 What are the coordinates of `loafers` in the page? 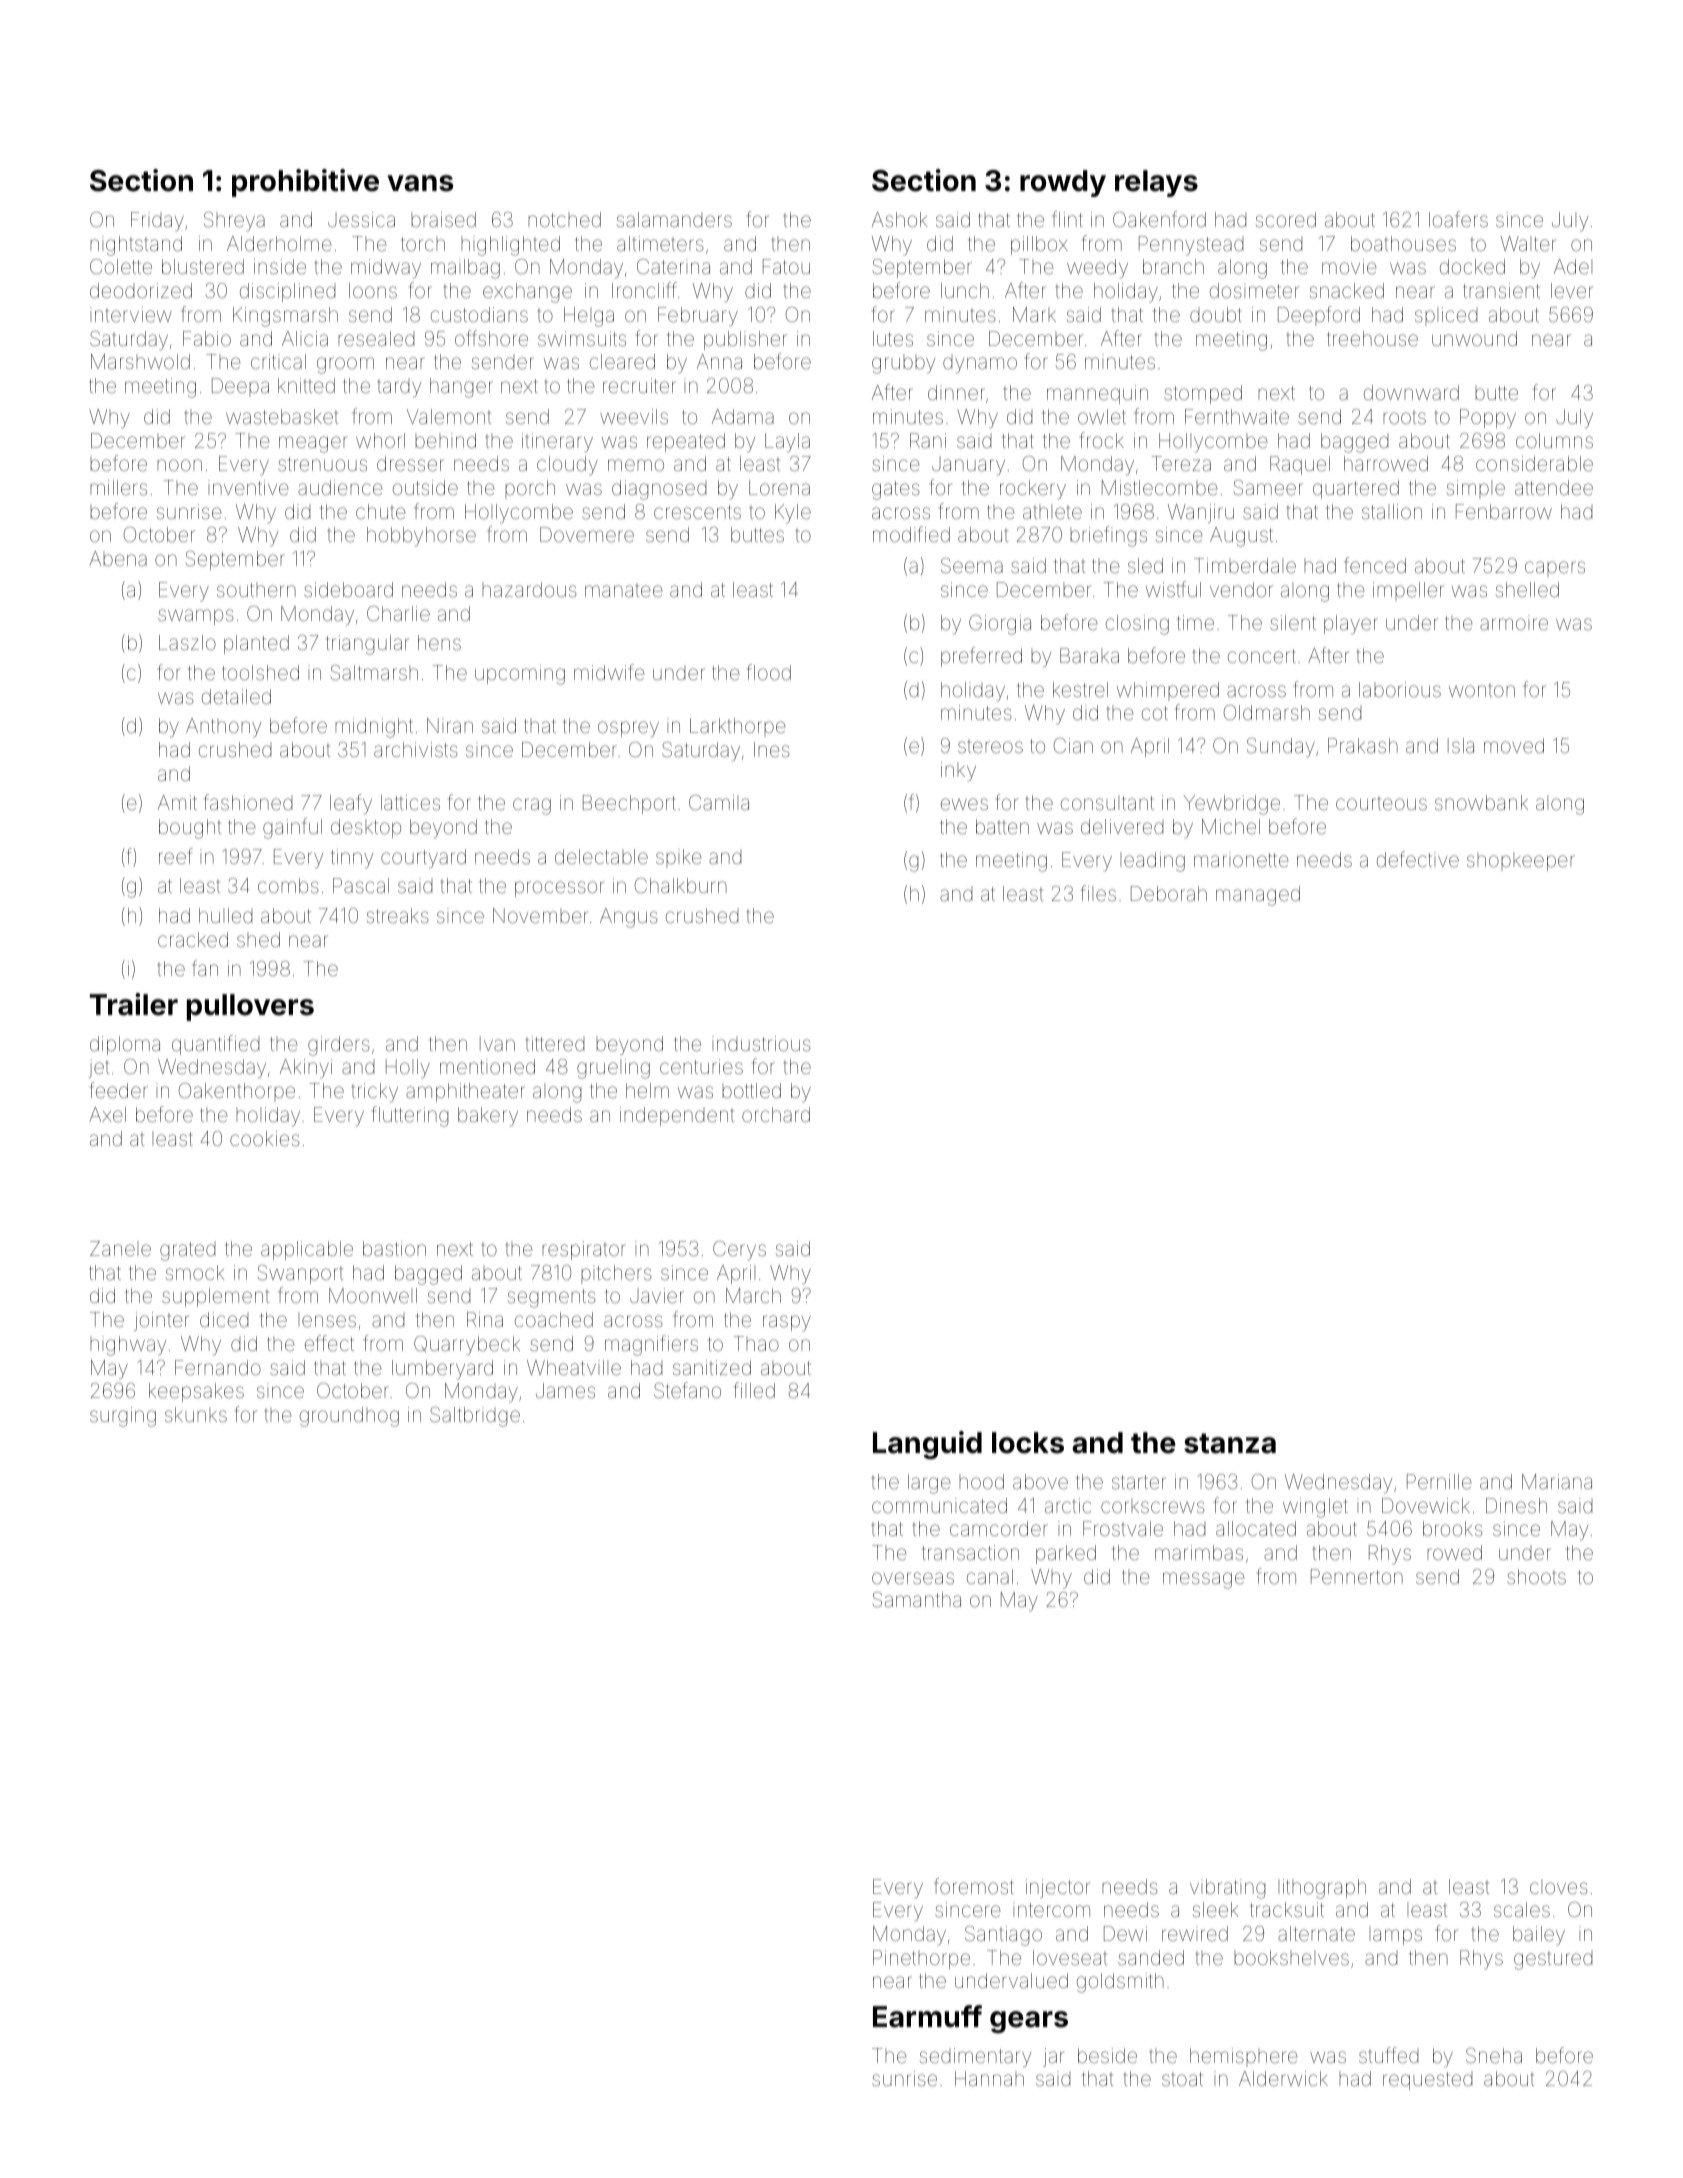 It's located at (1458, 219).
